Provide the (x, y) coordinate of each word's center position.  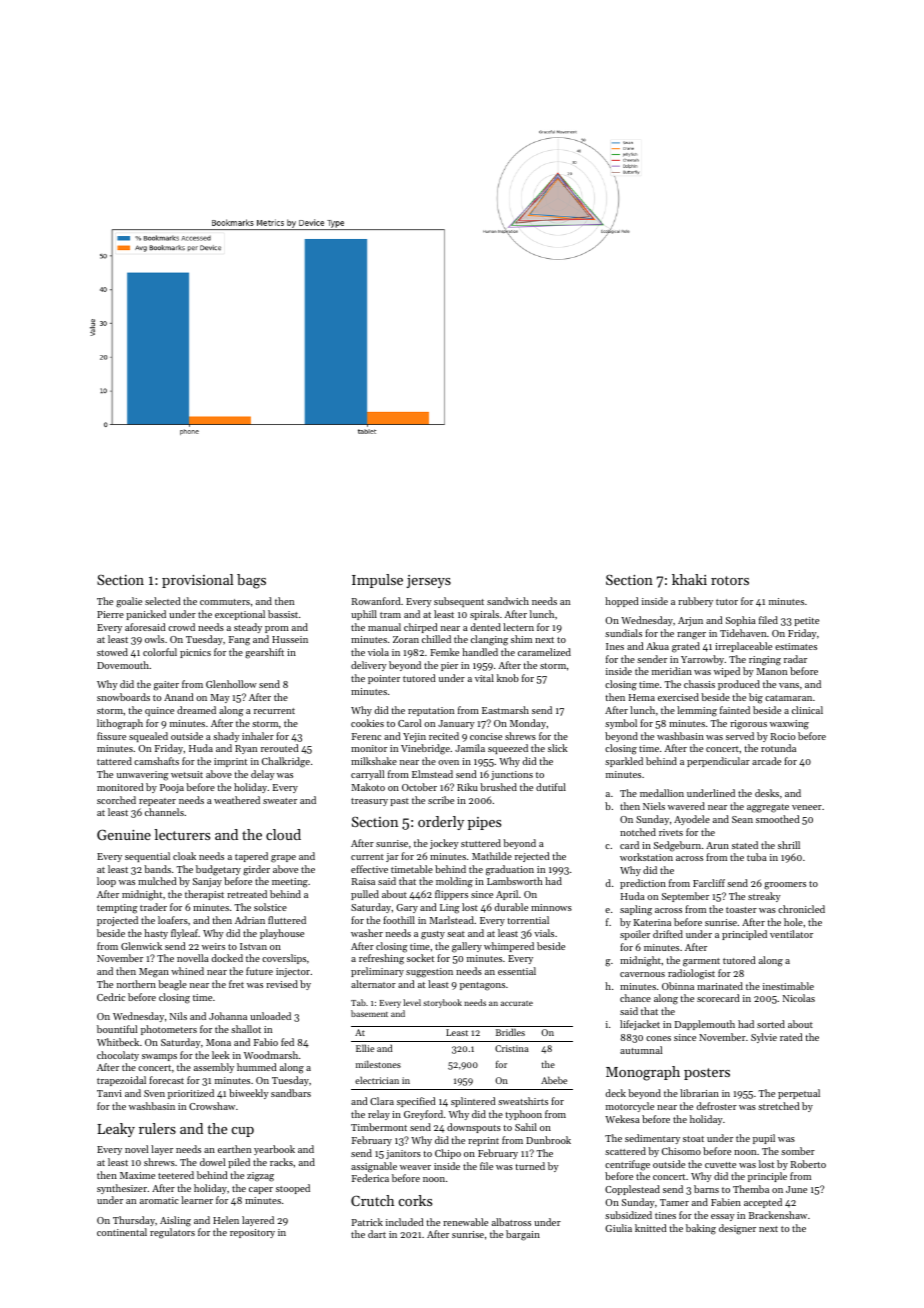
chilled (436, 639)
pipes (484, 823)
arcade (766, 761)
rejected (532, 857)
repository (252, 1233)
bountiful (117, 1029)
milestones (378, 1064)
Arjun (690, 621)
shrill (789, 845)
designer (737, 1229)
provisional (197, 581)
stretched (778, 1106)
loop (106, 882)
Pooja (172, 788)
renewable (465, 1222)
